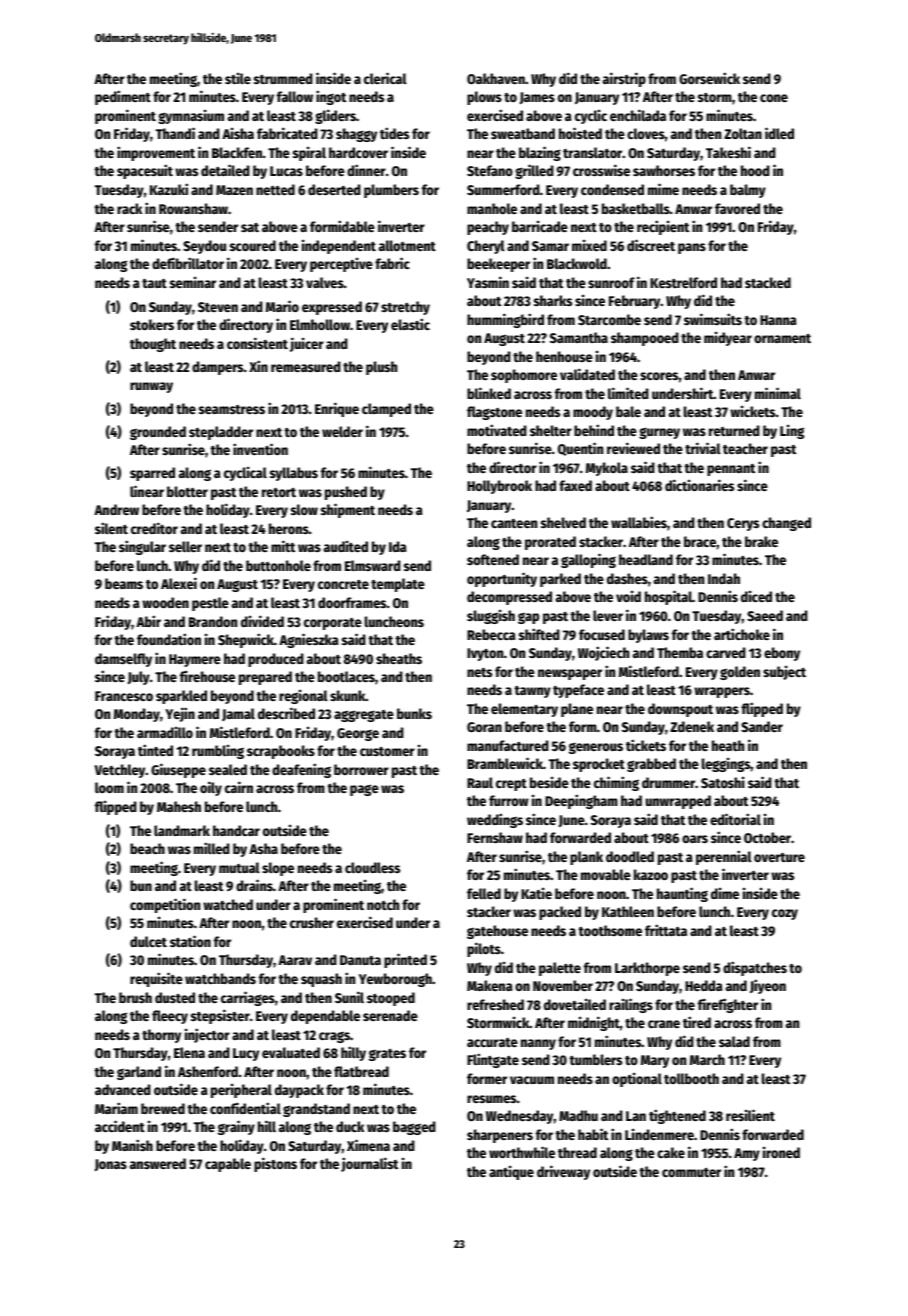 This page has height=1316, width=908. What do you see at coordinates (337, 409) in the page?
I see `Enrique` at bounding box center [337, 409].
